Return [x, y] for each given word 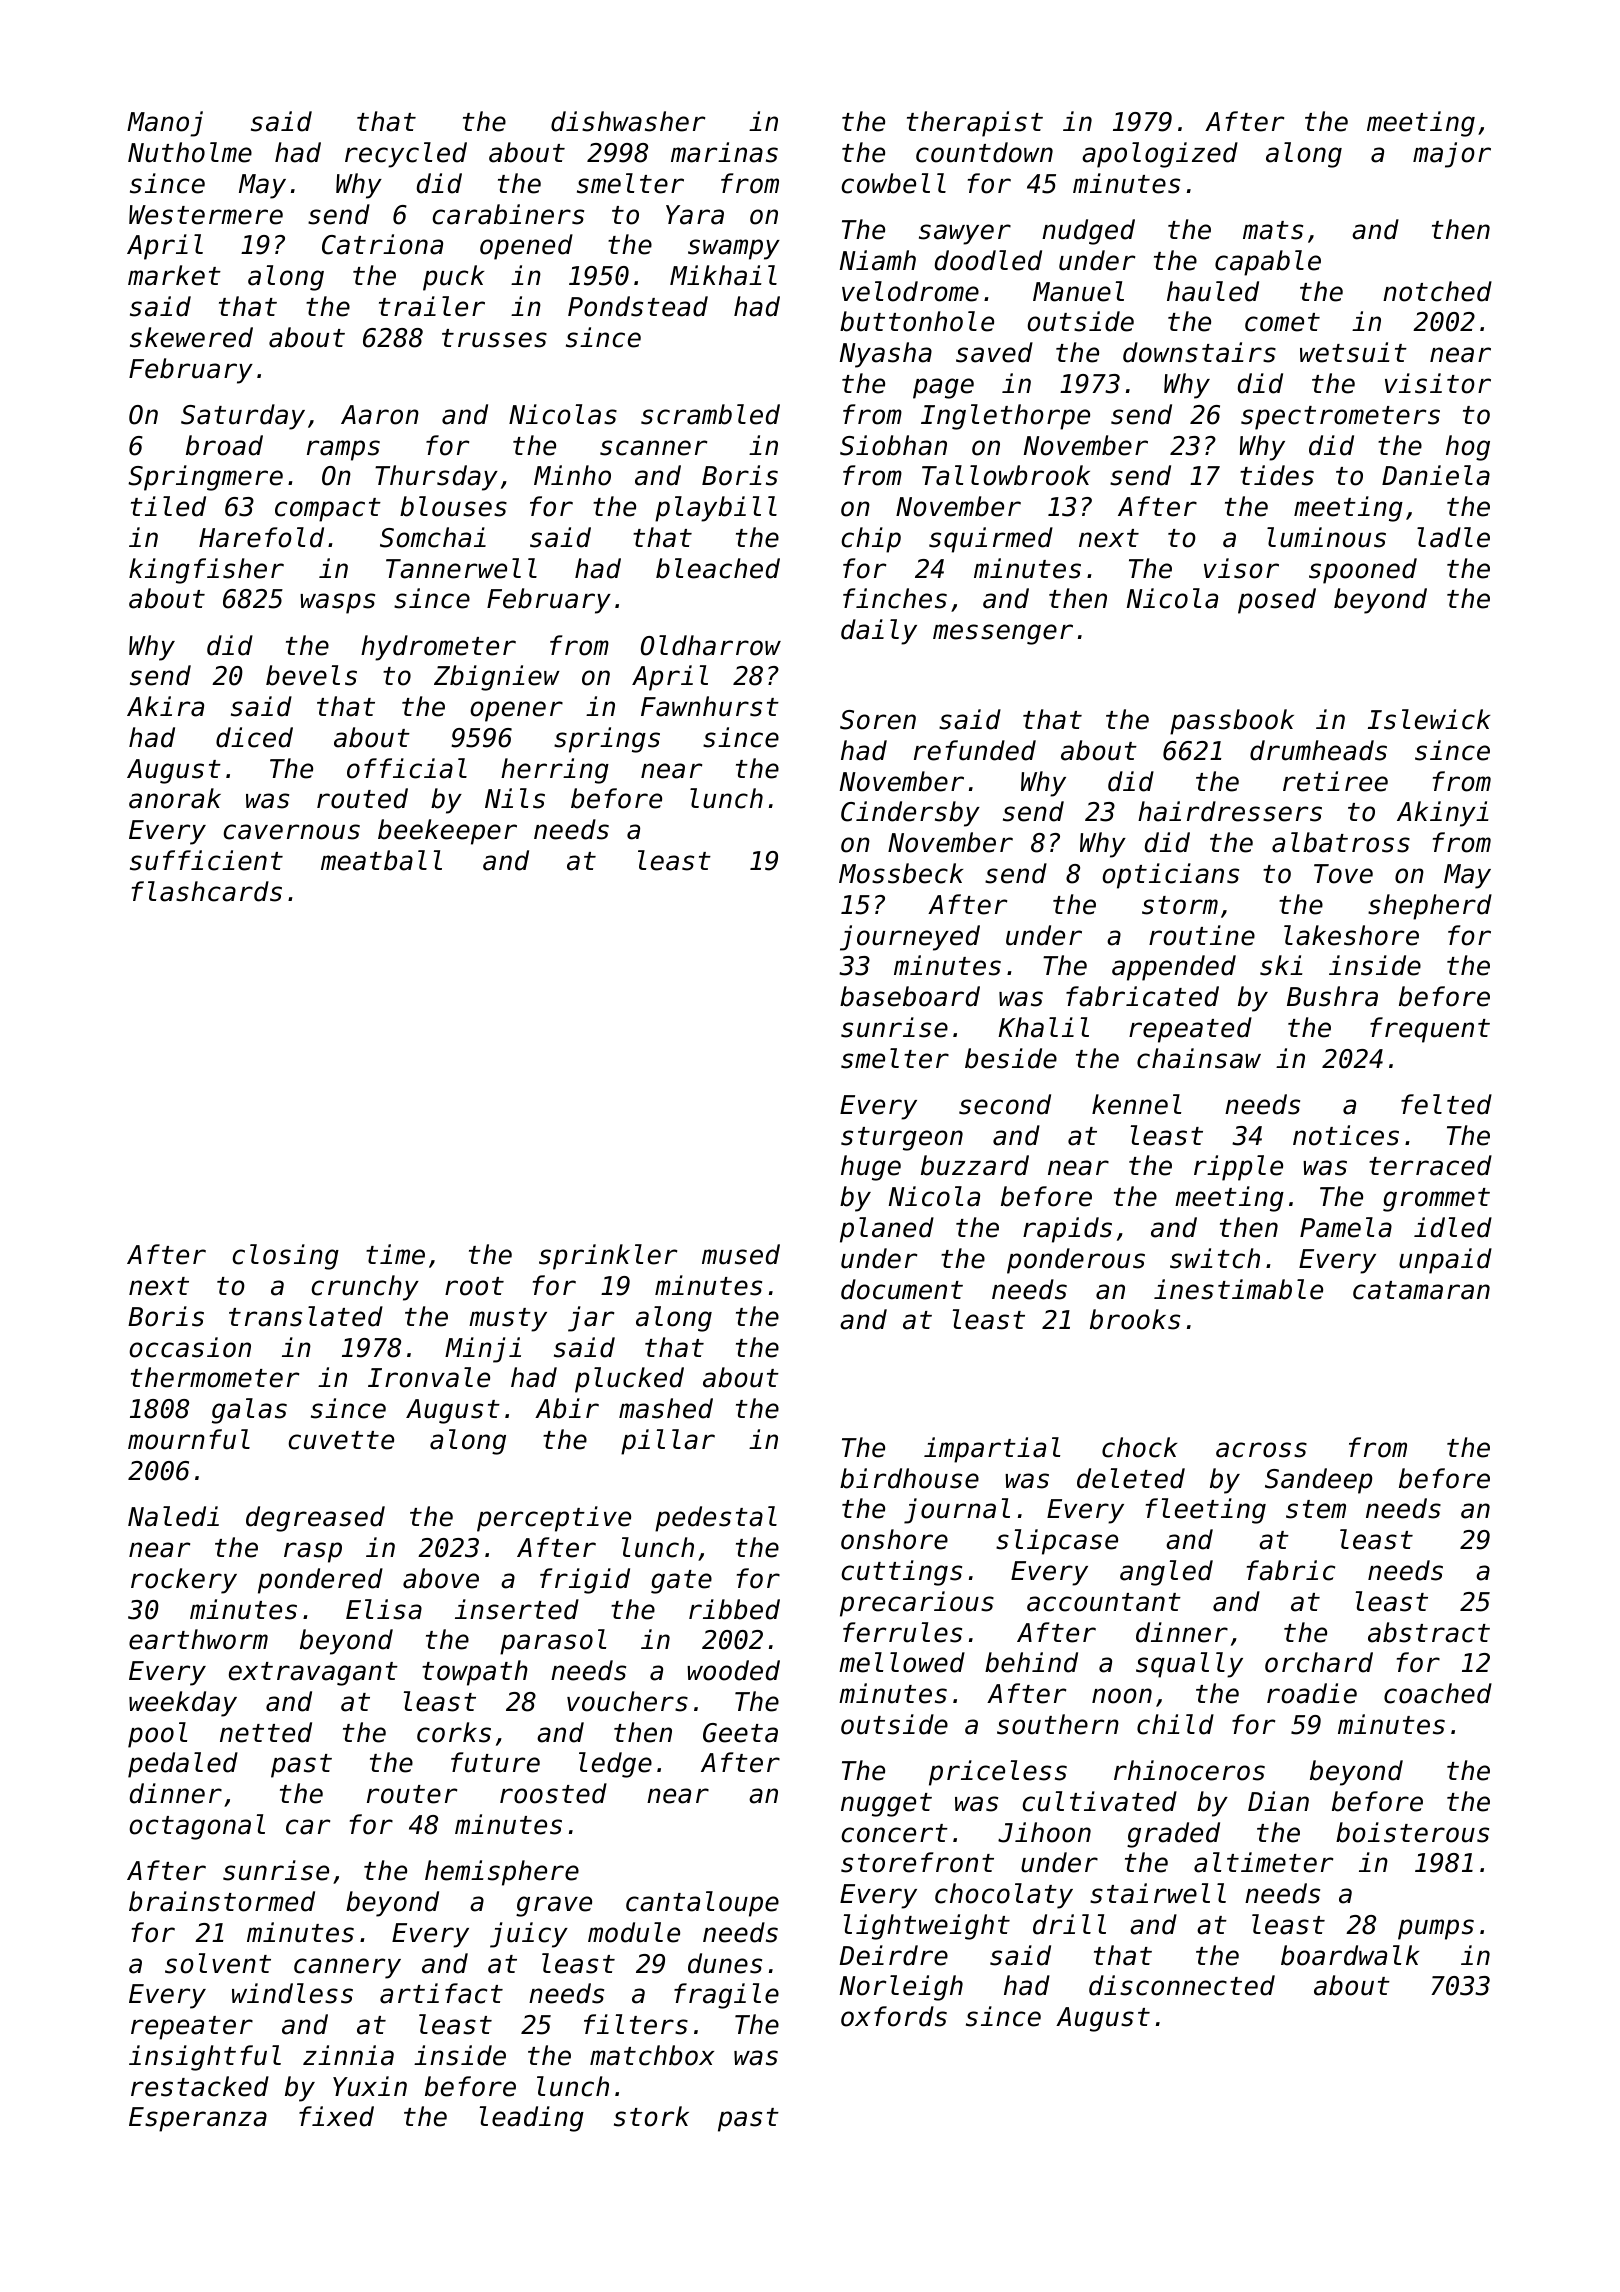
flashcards [207, 891]
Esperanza [198, 2119]
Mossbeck [901, 873]
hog [1468, 448]
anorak [175, 798]
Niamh [878, 260]
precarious [917, 1604]
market [174, 275]
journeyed [910, 938]
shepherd [1430, 907]
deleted [1131, 1478]
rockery [184, 1581]
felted [1446, 1104]
